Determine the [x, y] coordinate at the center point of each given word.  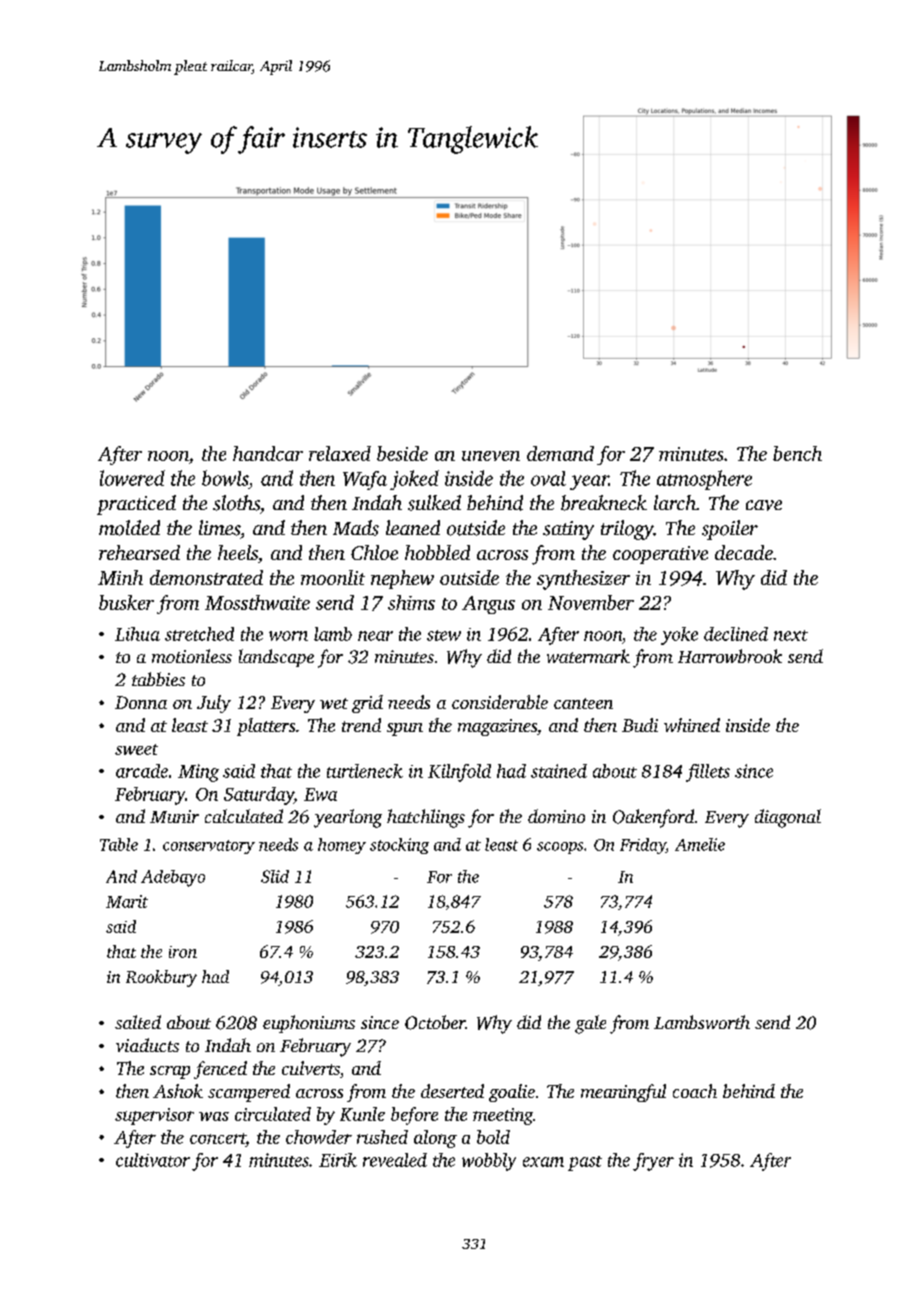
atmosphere [704, 480]
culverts [311, 1068]
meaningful [623, 1093]
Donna [141, 702]
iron [183, 952]
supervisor [154, 1116]
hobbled [437, 552]
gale [590, 1024]
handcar [268, 453]
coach [695, 1091]
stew [444, 635]
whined [692, 725]
